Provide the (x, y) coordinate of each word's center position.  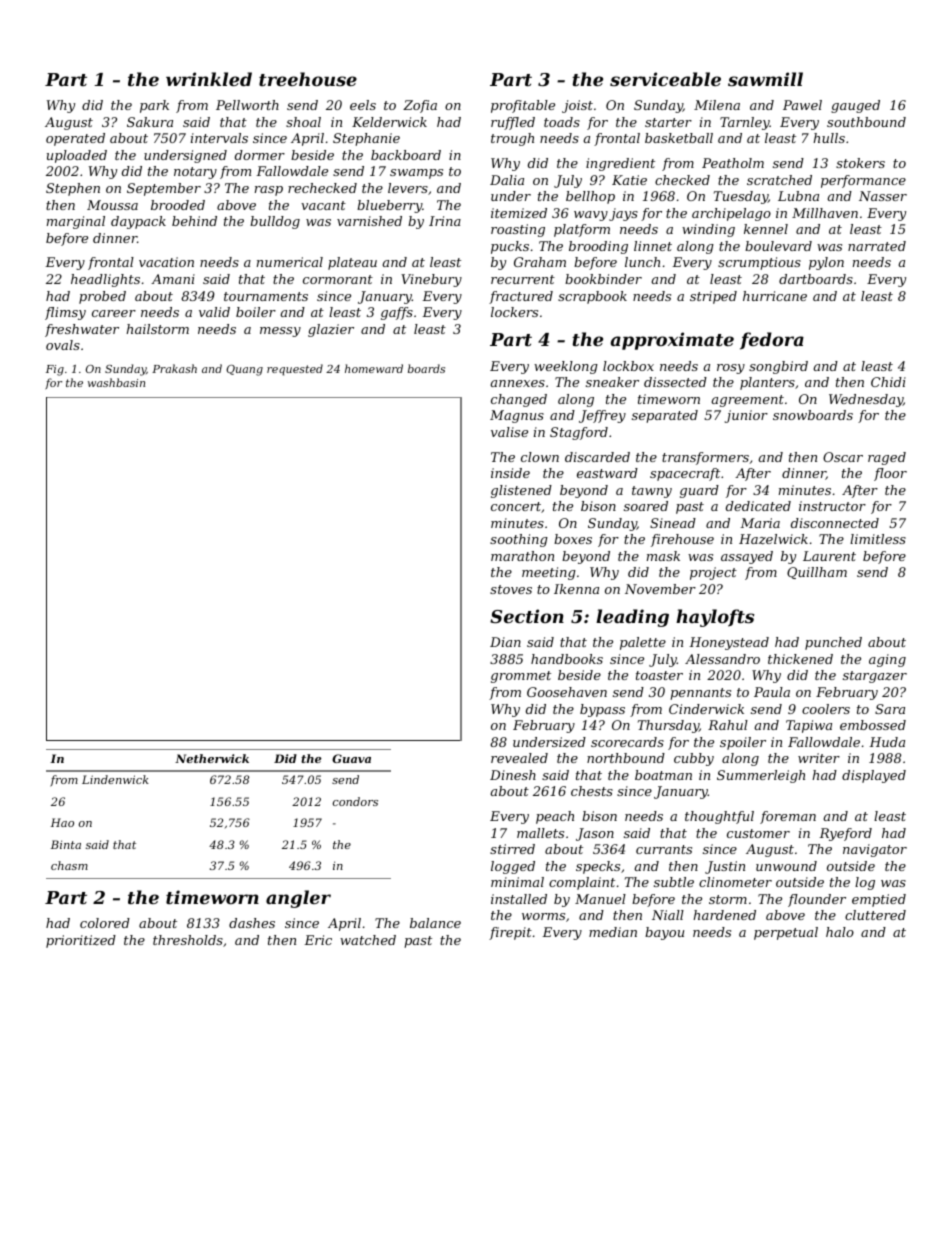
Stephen (73, 189)
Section (527, 616)
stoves (511, 589)
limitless (878, 539)
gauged (855, 106)
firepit (510, 933)
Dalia (507, 180)
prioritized (81, 941)
